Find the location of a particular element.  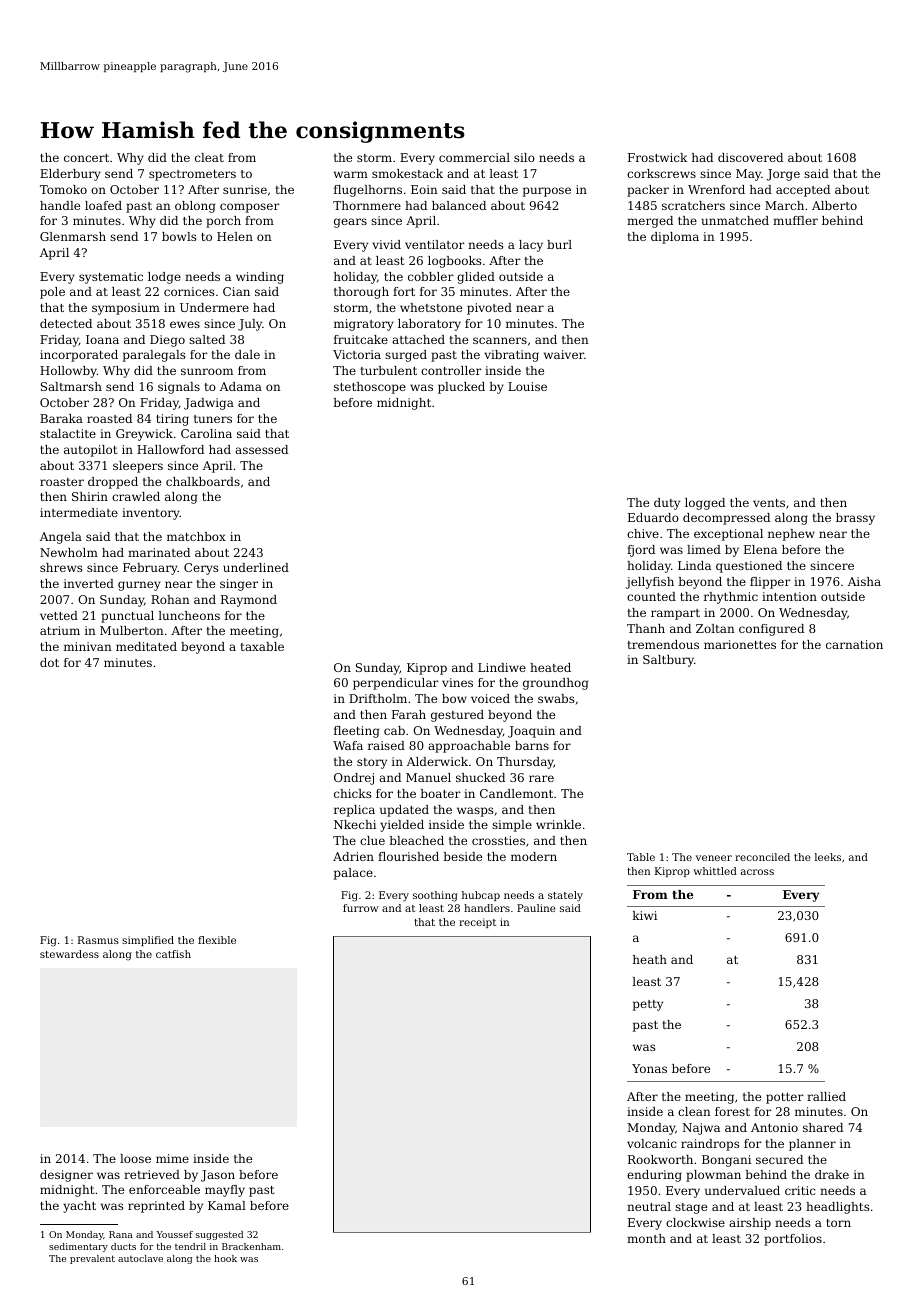

muffler is located at coordinates (795, 220).
